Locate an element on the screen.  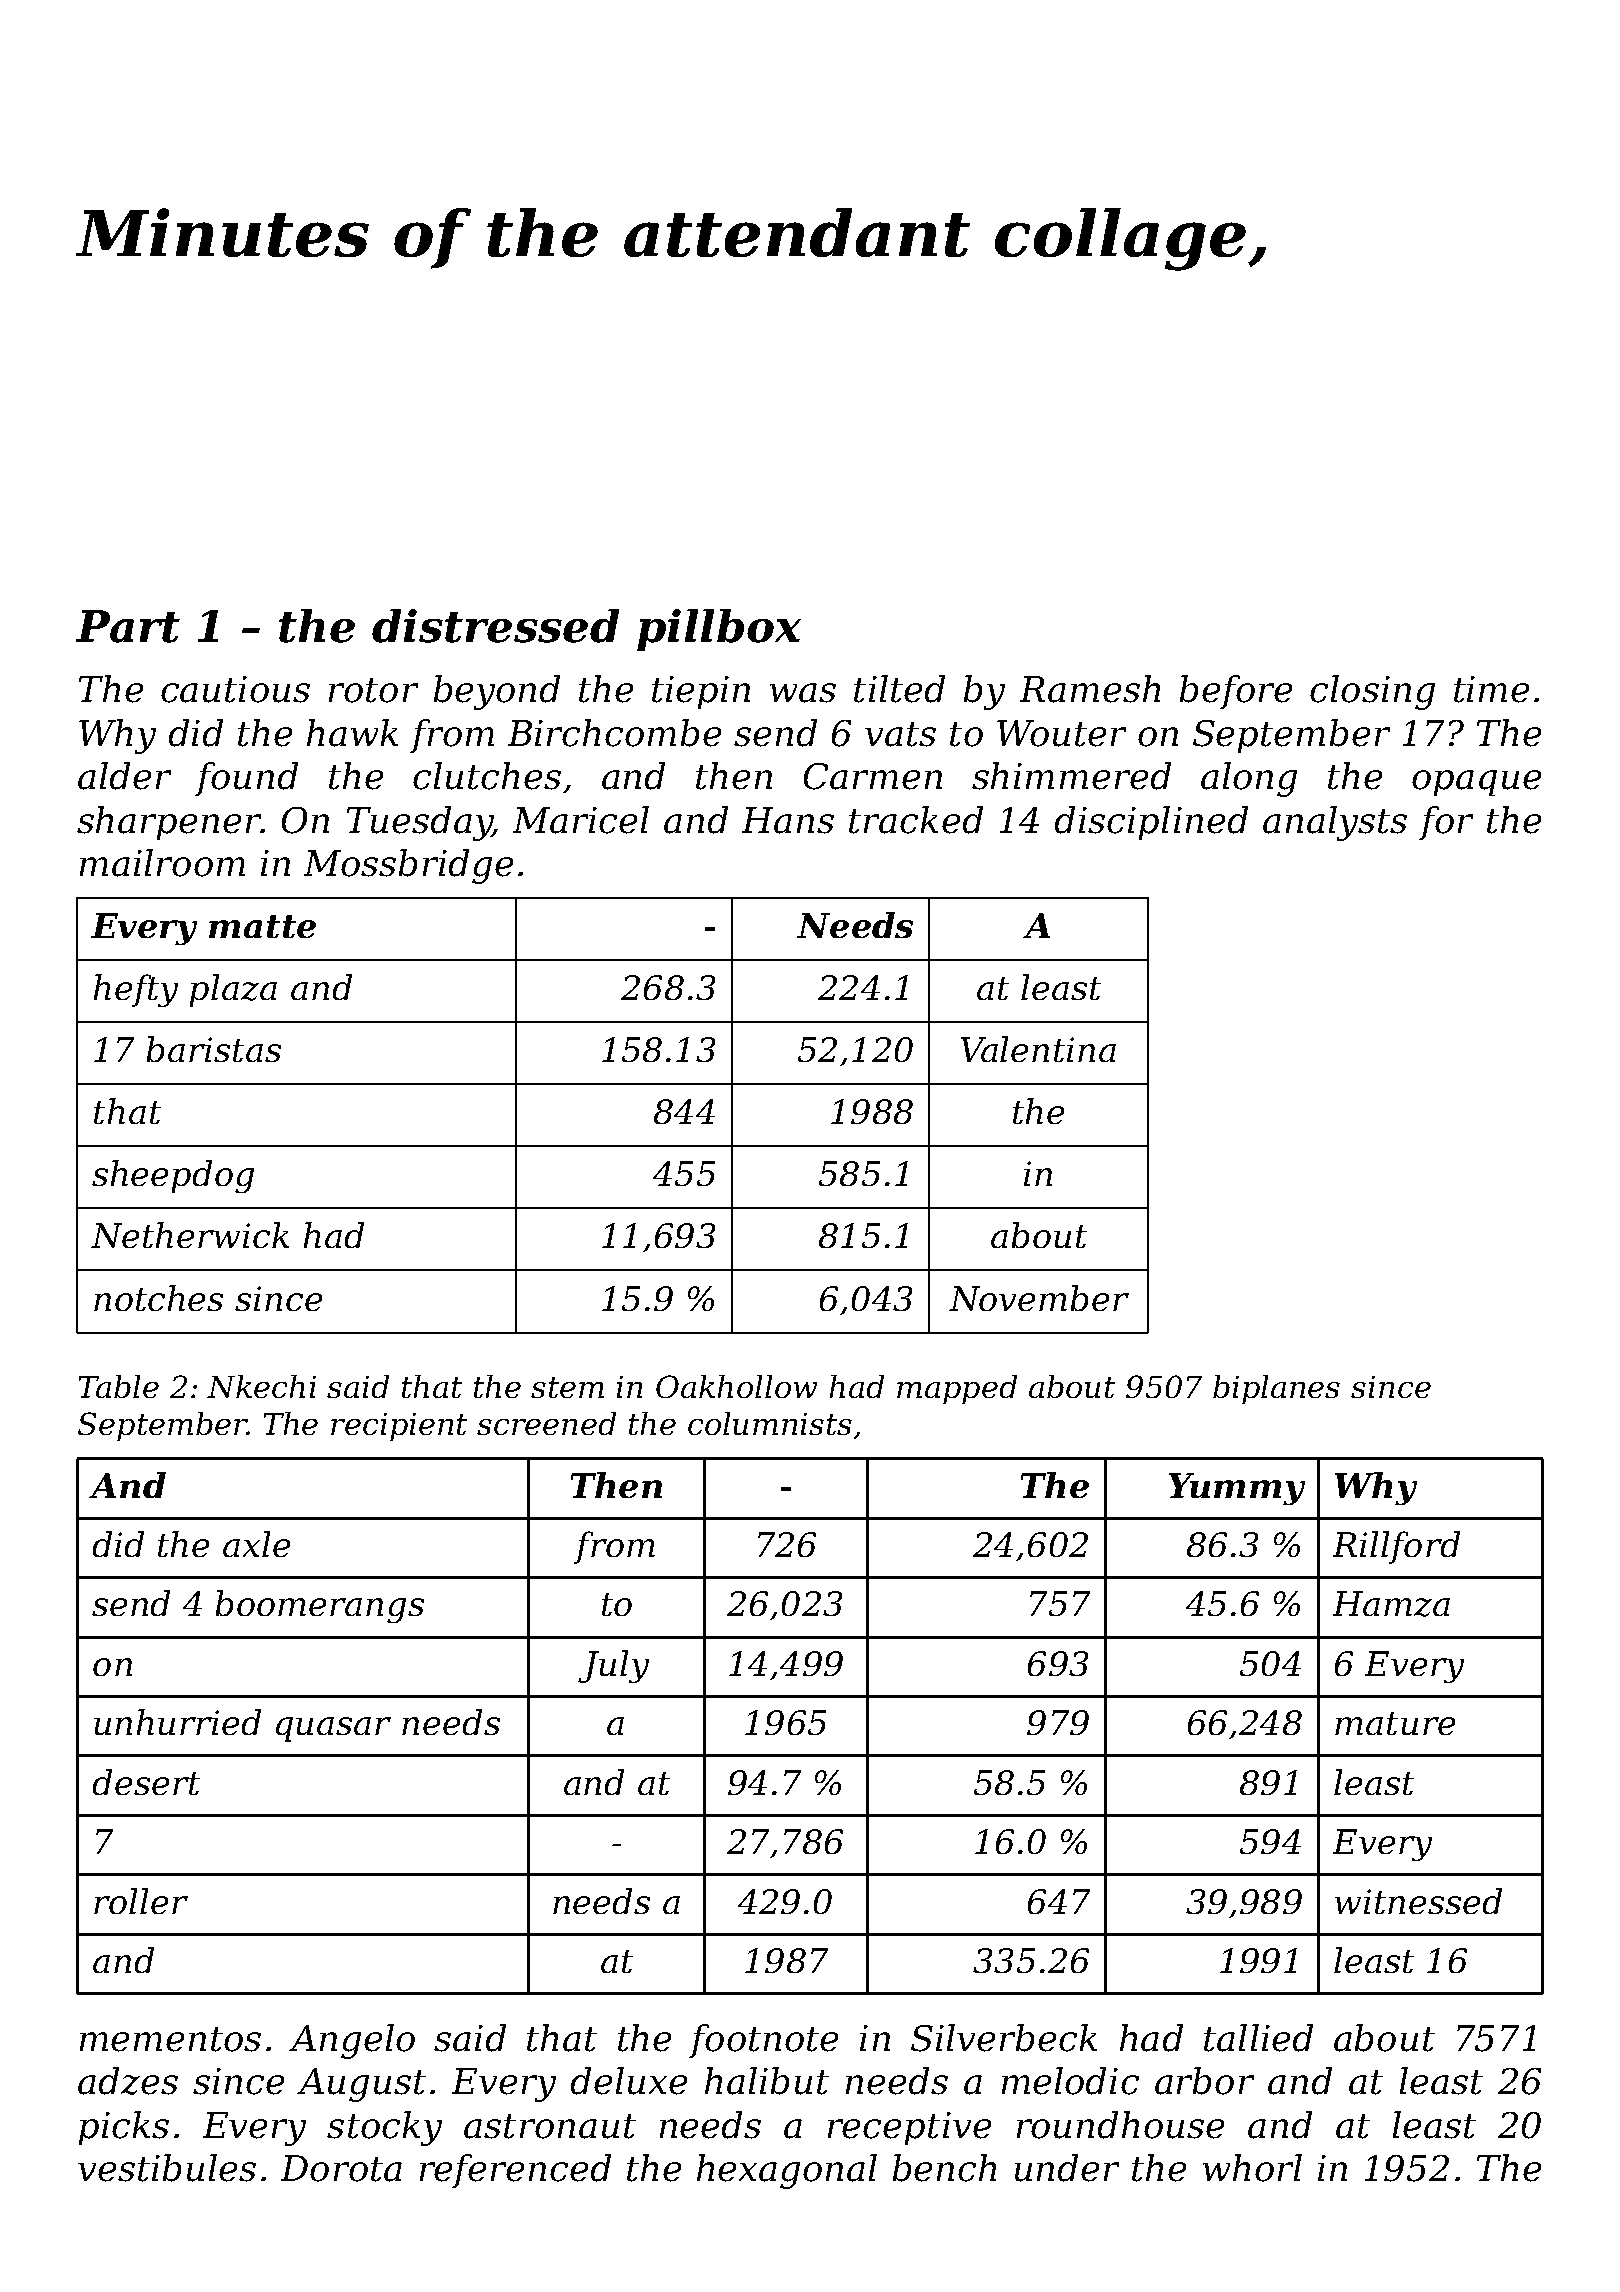
plaza is located at coordinates (233, 990).
